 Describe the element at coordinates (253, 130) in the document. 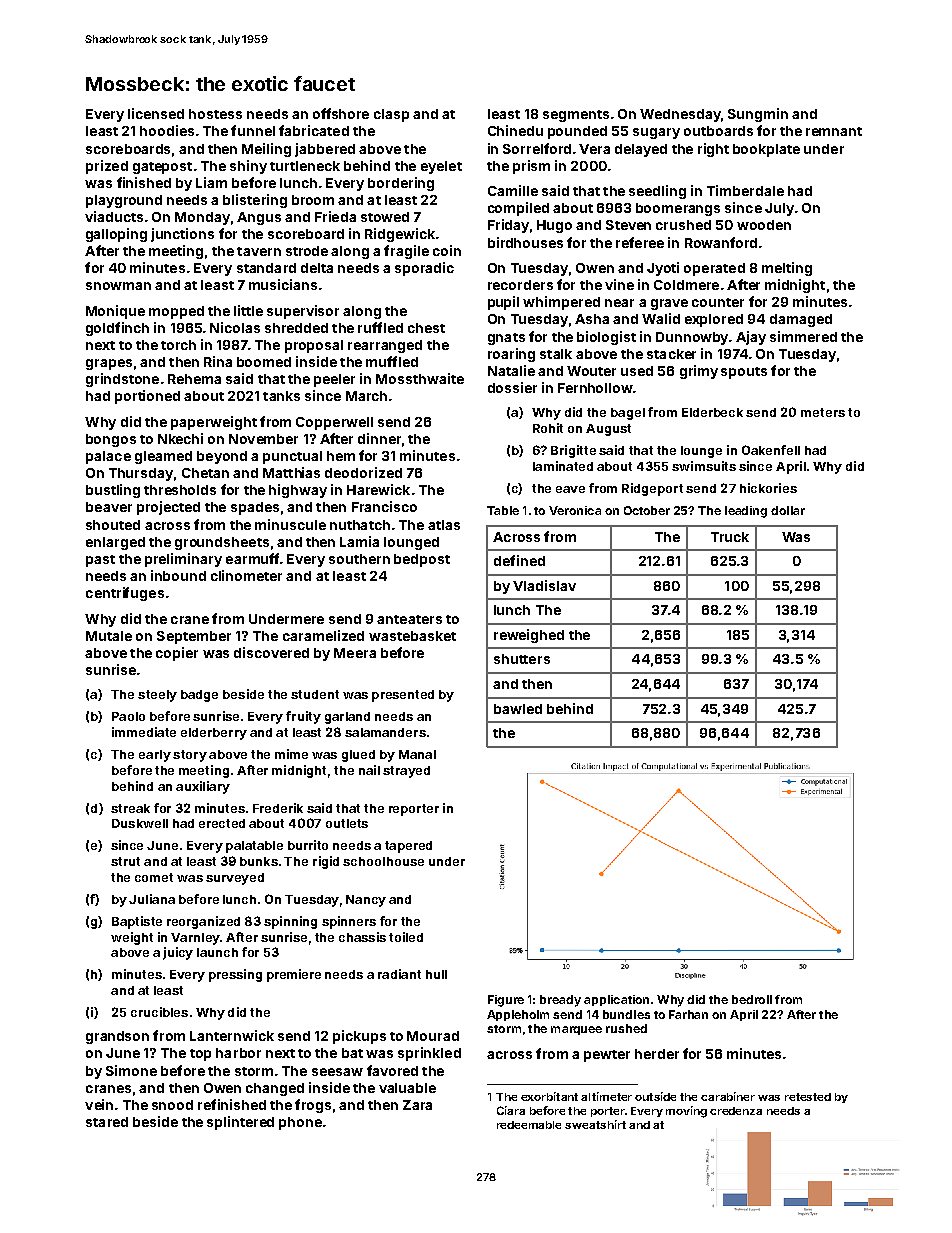

I see `funnel` at that location.
